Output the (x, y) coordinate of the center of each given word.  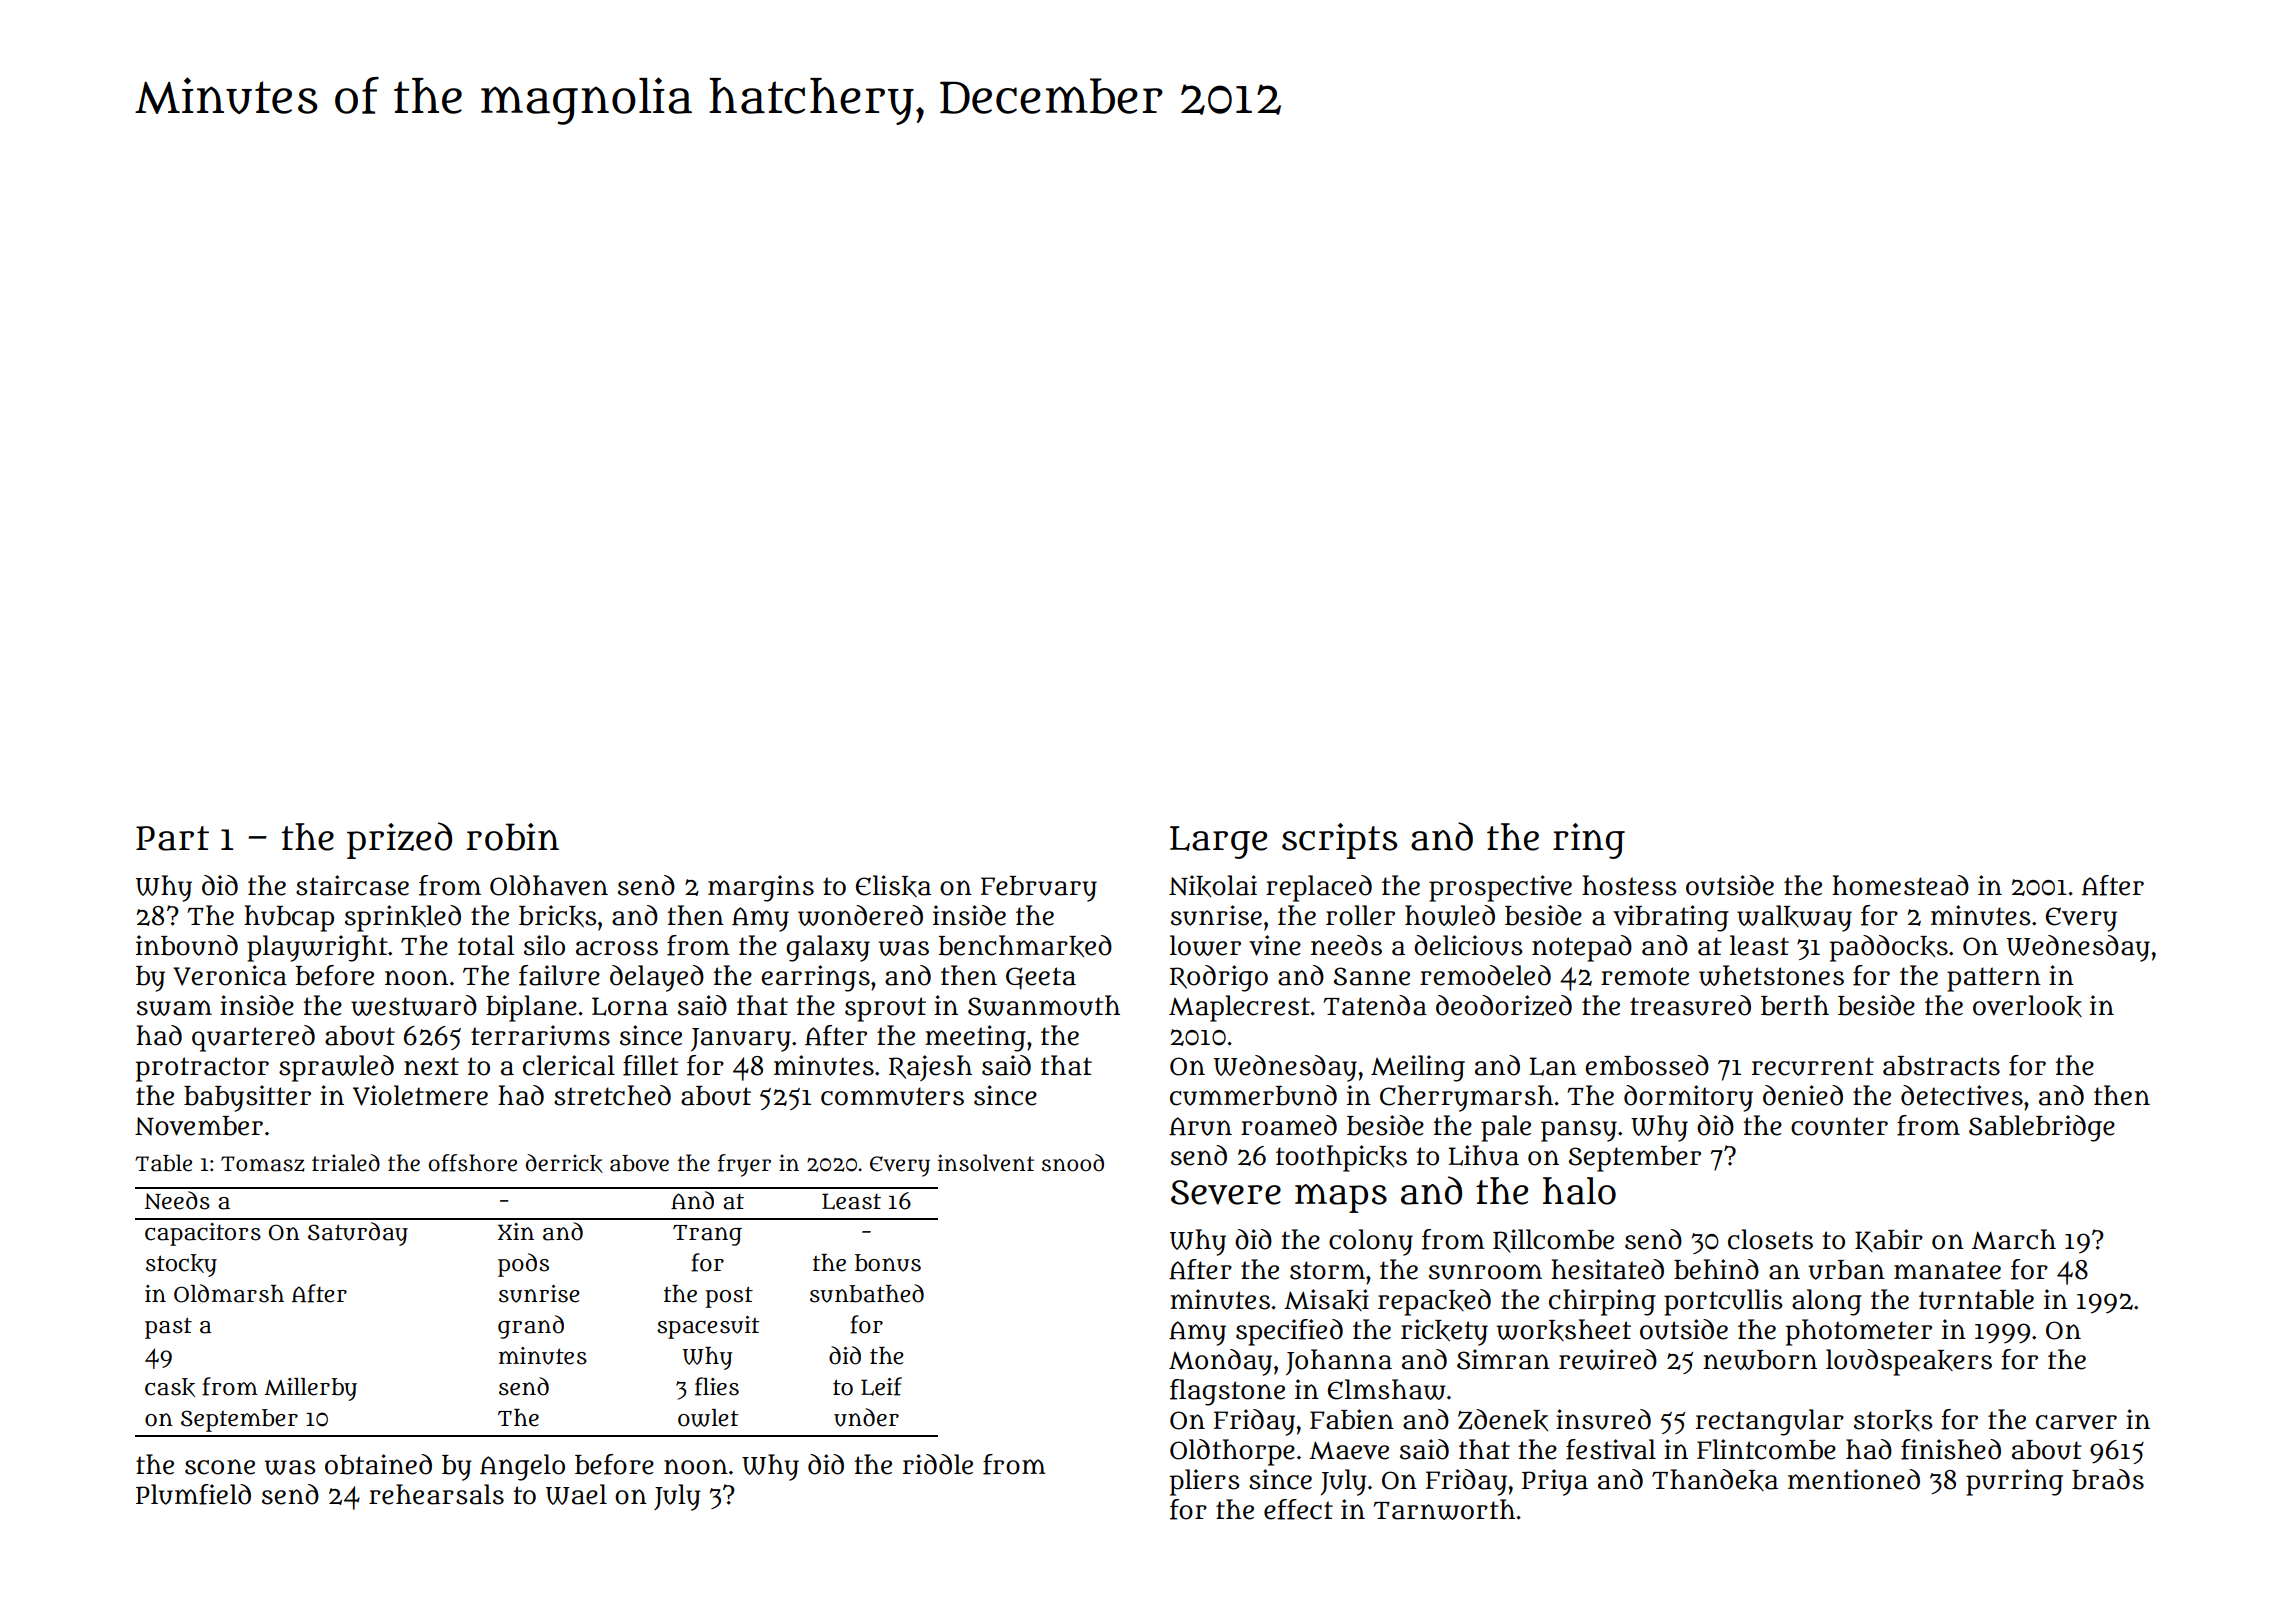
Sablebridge (2042, 1128)
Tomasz (263, 1164)
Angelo (522, 1467)
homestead (1900, 885)
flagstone (1227, 1392)
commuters (892, 1096)
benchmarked (1025, 946)
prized (399, 840)
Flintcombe (1766, 1449)
